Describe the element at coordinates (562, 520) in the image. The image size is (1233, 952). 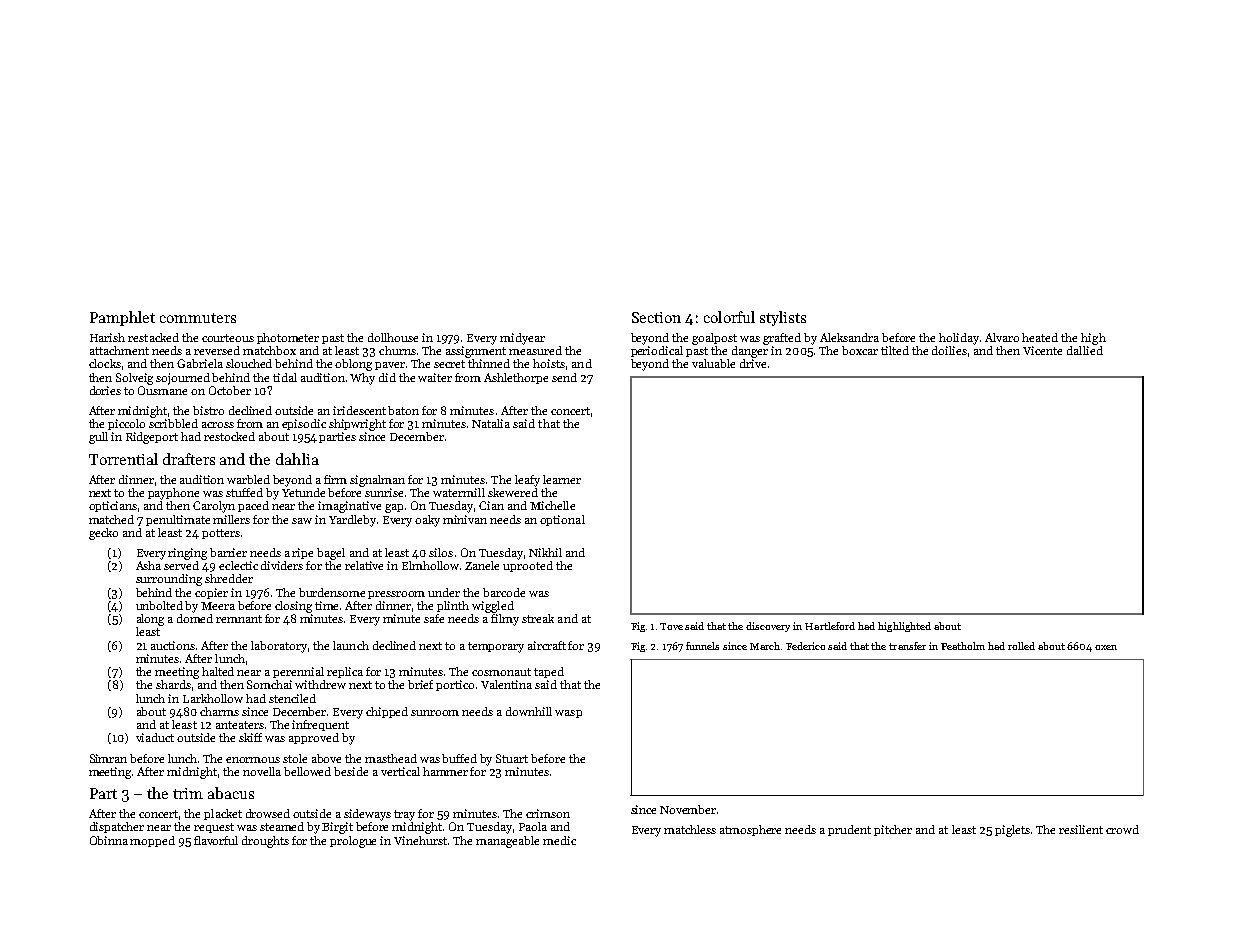
I see `optional` at that location.
